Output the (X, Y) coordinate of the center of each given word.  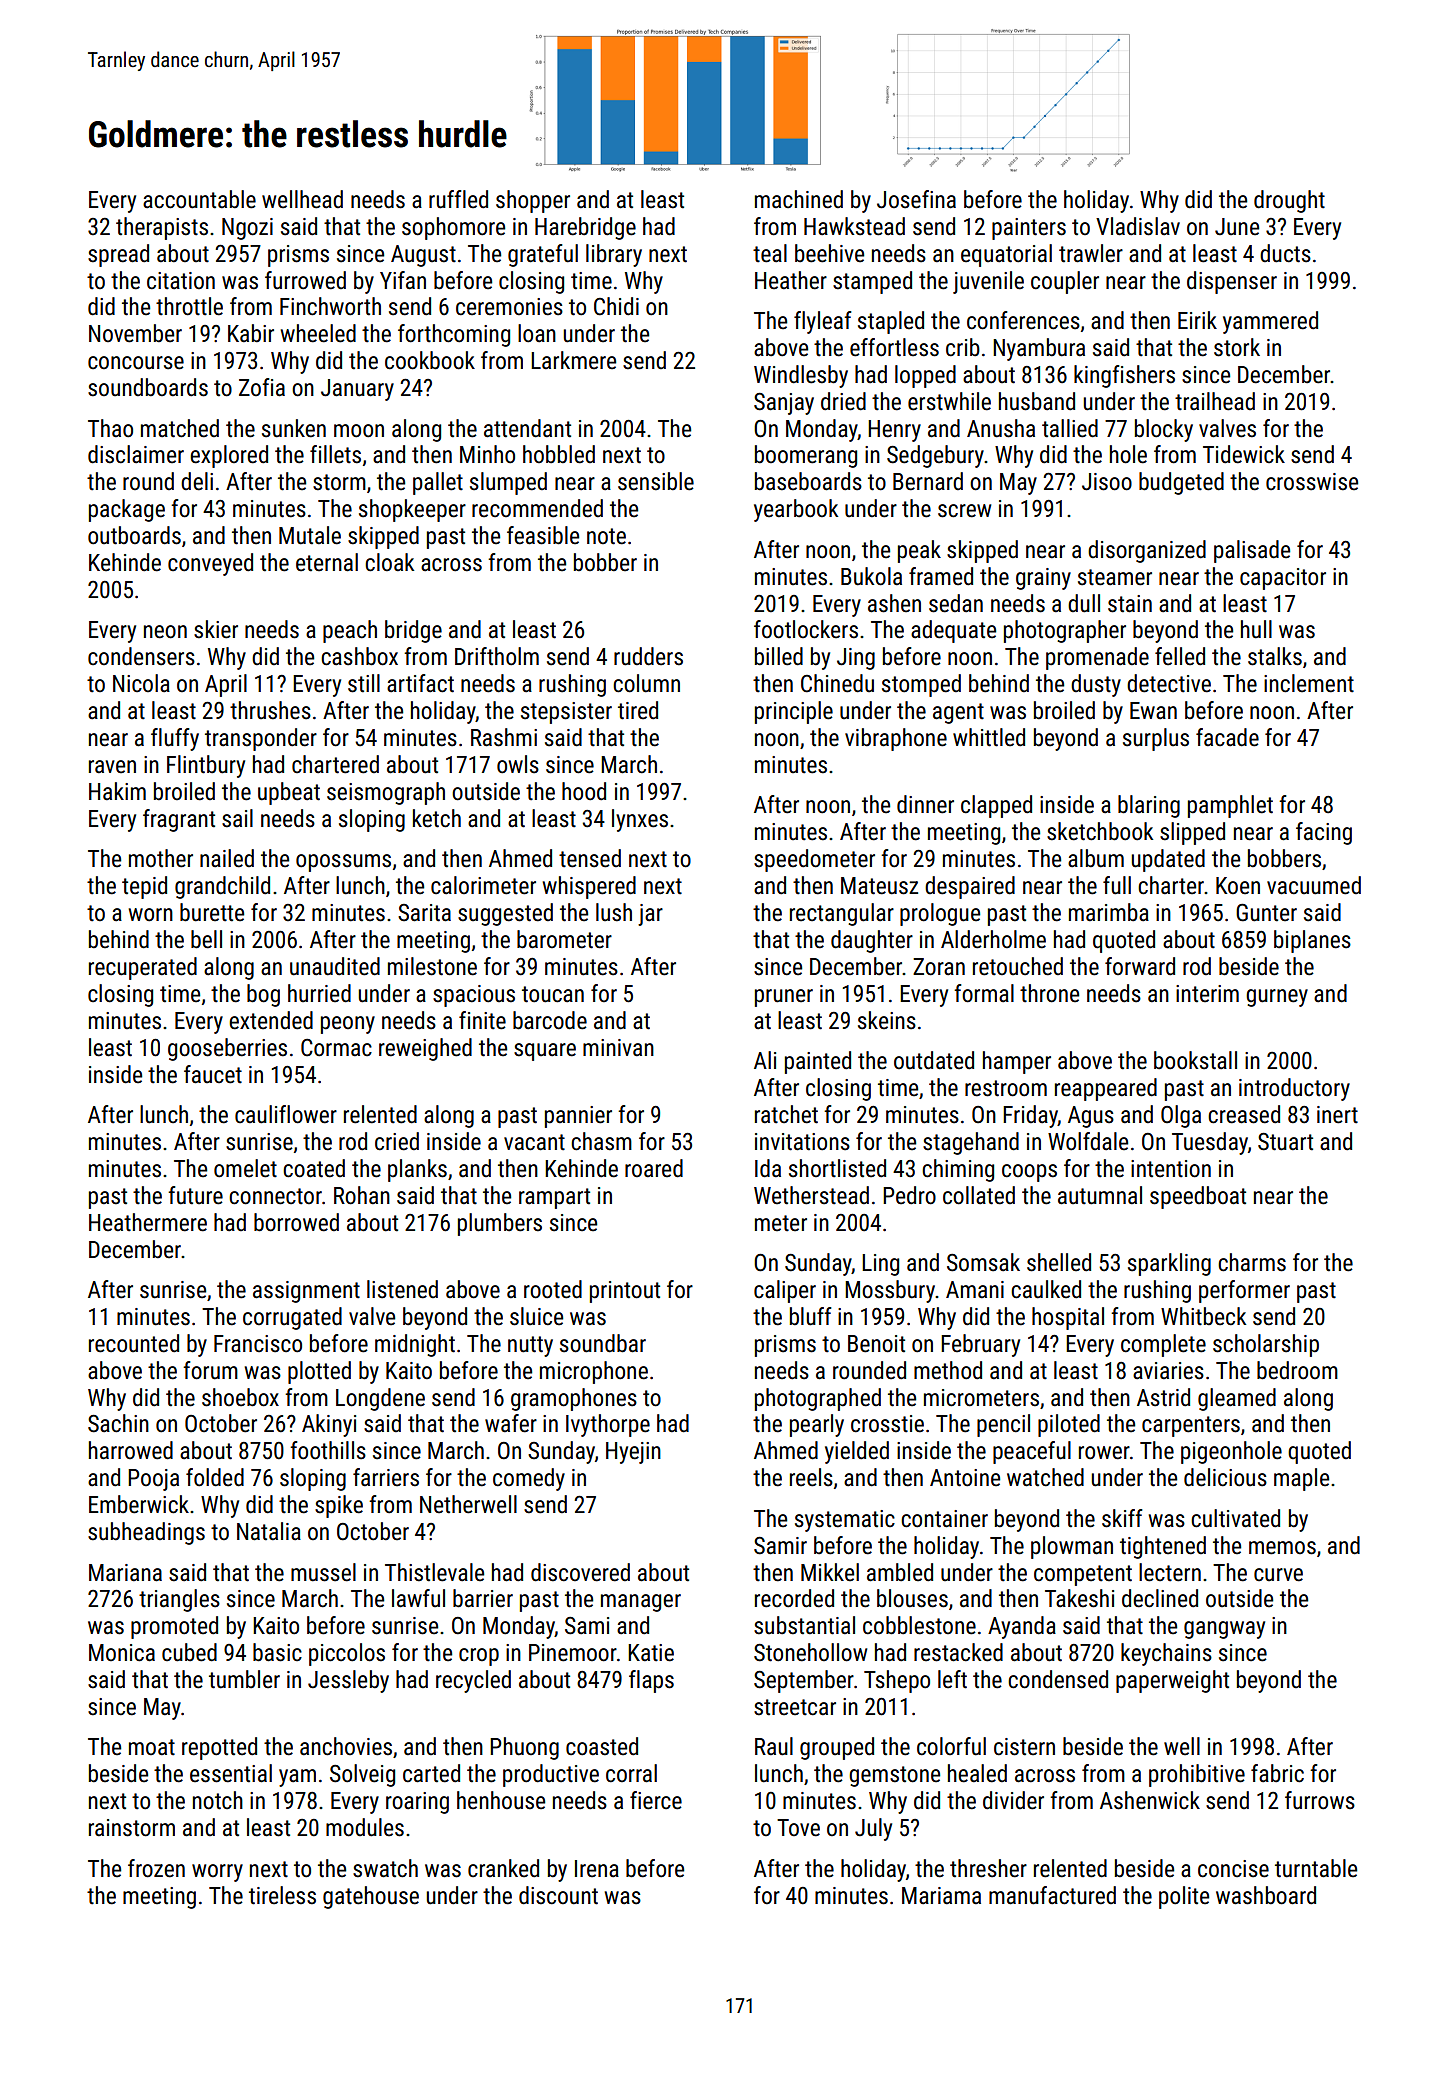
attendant (527, 428)
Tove (798, 1828)
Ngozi (247, 229)
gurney (1277, 998)
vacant (534, 1142)
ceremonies (509, 307)
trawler (1091, 253)
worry (217, 1873)
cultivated (1235, 1518)
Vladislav (1138, 226)
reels (811, 1477)
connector (275, 1196)
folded (215, 1477)
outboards (134, 535)
